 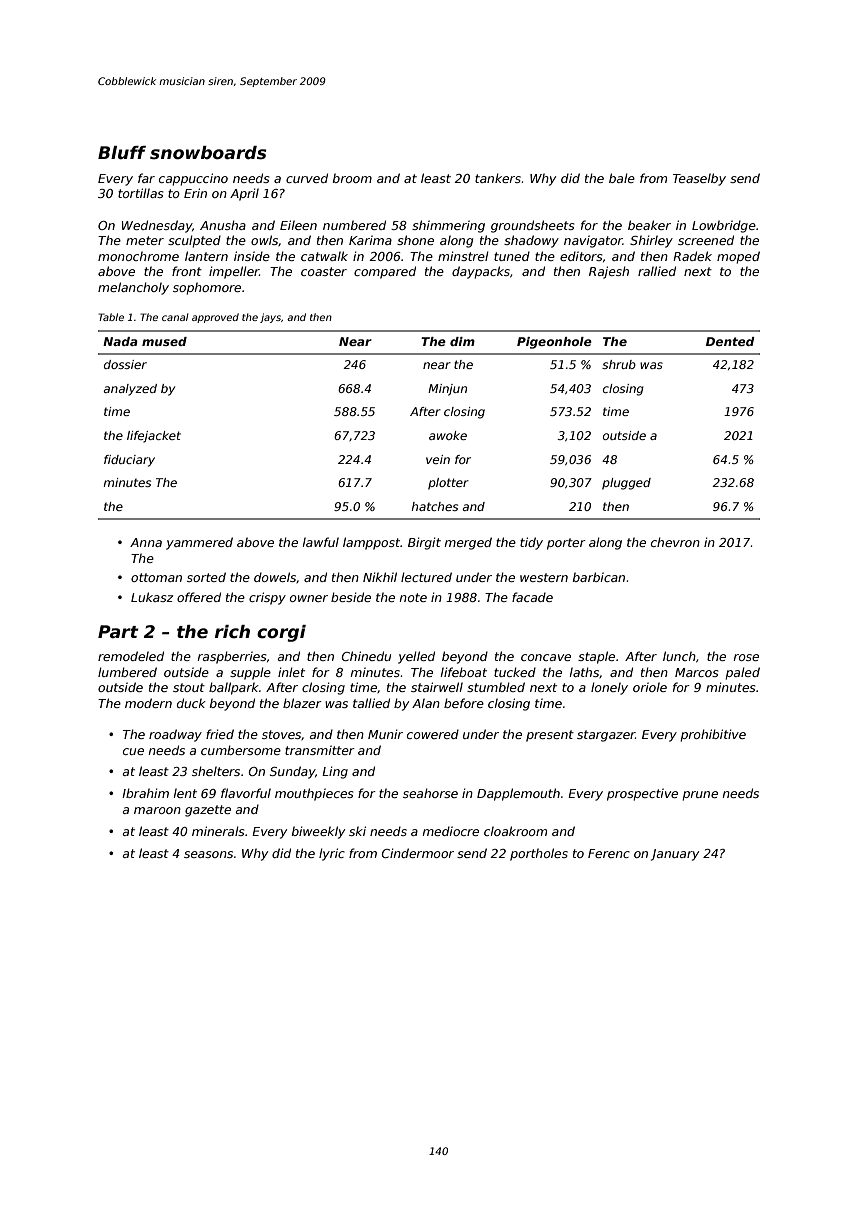 What do you see at coordinates (185, 793) in the screenshot?
I see `lent` at bounding box center [185, 793].
